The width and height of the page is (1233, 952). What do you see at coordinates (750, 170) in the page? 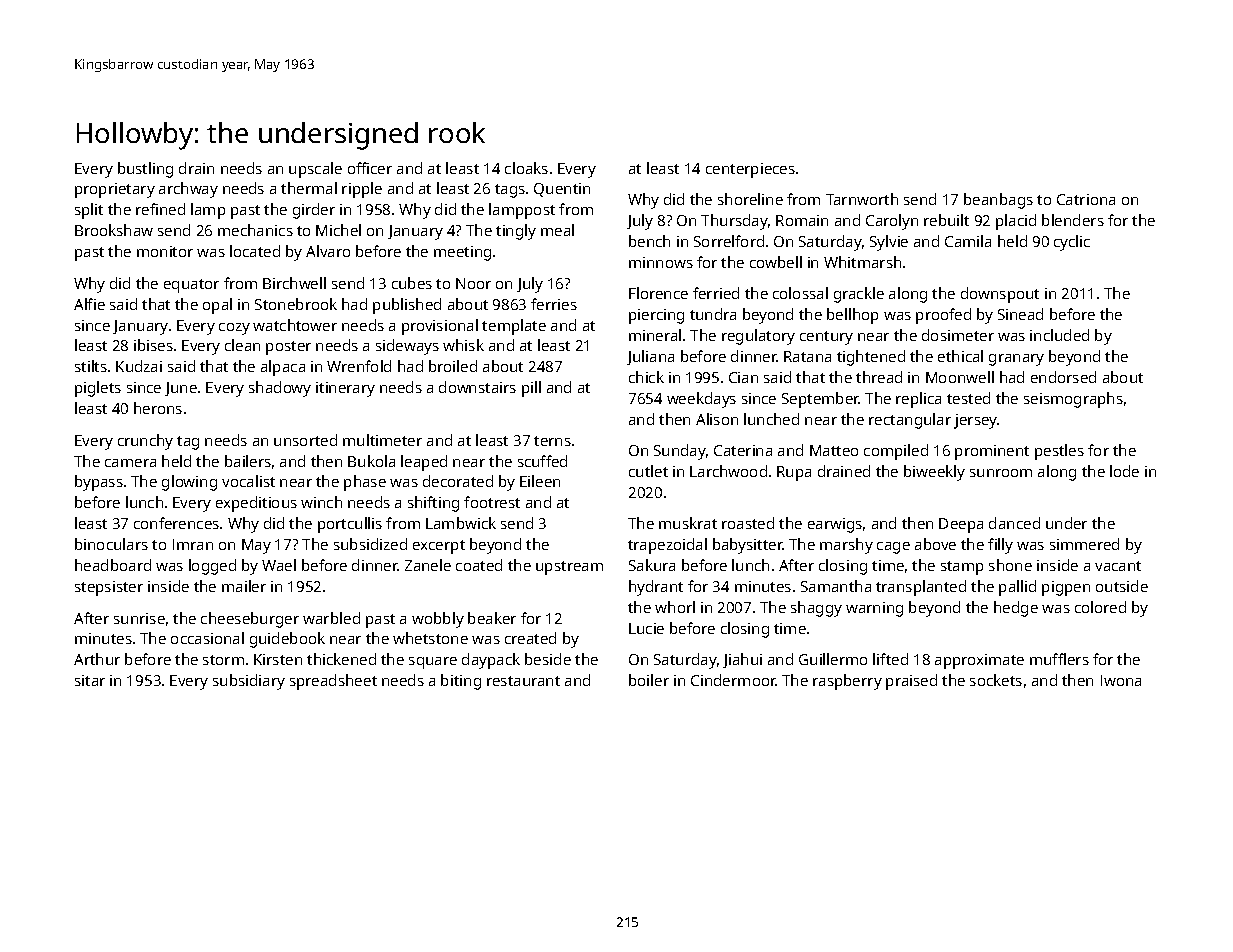
I see `centerpieces` at bounding box center [750, 170].
